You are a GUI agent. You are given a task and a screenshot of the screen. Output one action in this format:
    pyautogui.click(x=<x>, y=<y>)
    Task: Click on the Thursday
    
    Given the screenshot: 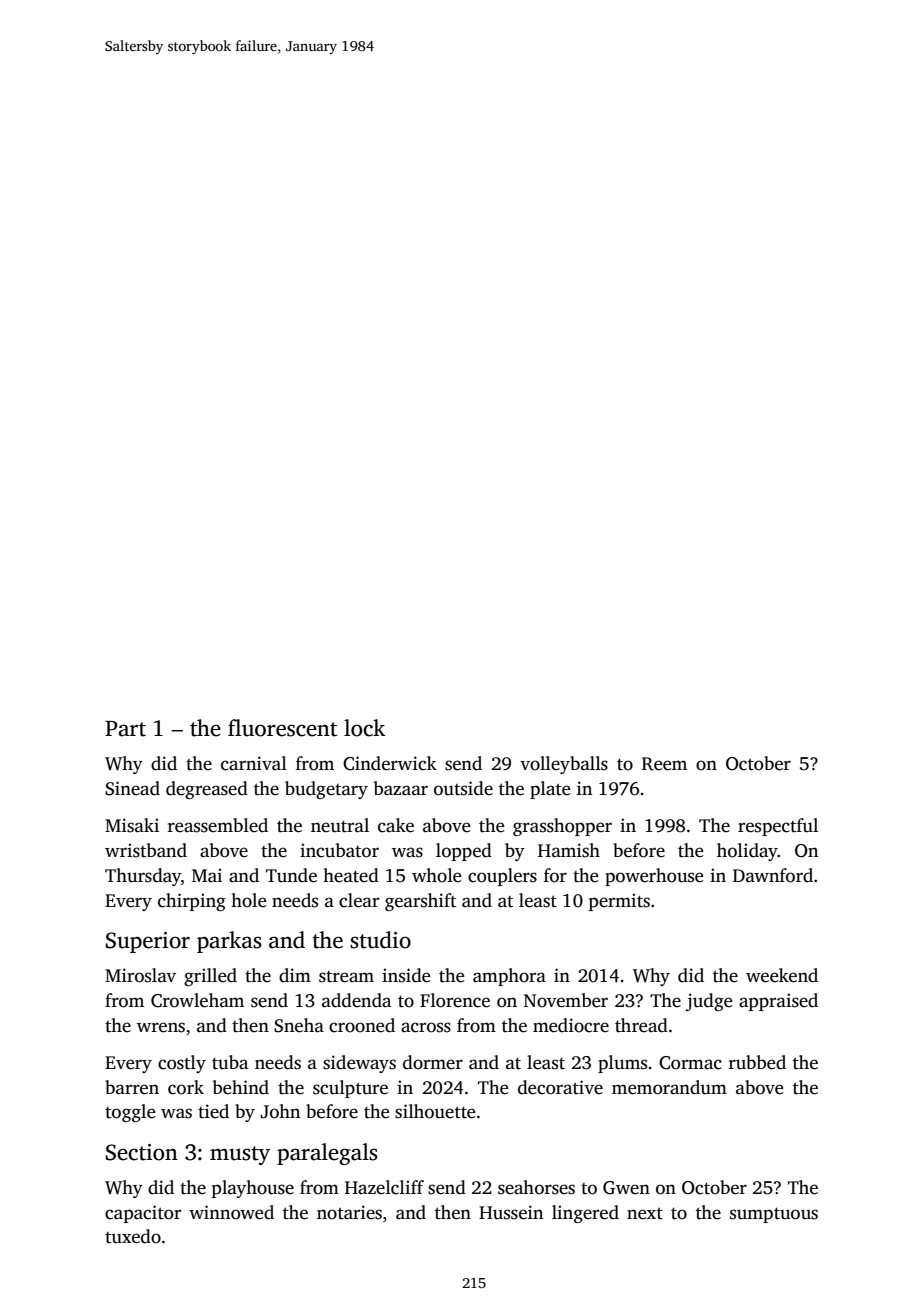 What is the action you would take?
    pyautogui.click(x=143, y=877)
